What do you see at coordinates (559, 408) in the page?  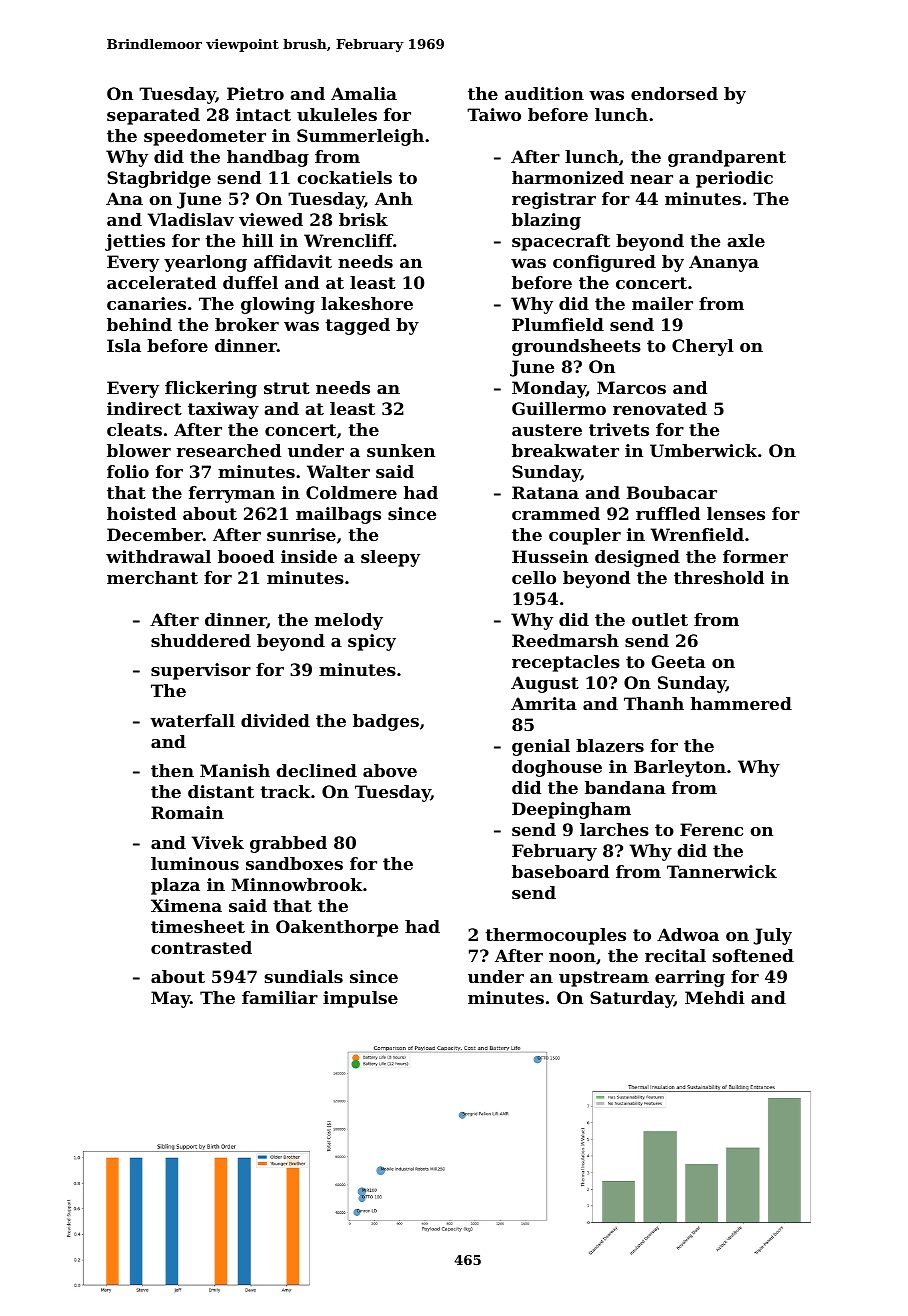 I see `Guillermo` at bounding box center [559, 408].
